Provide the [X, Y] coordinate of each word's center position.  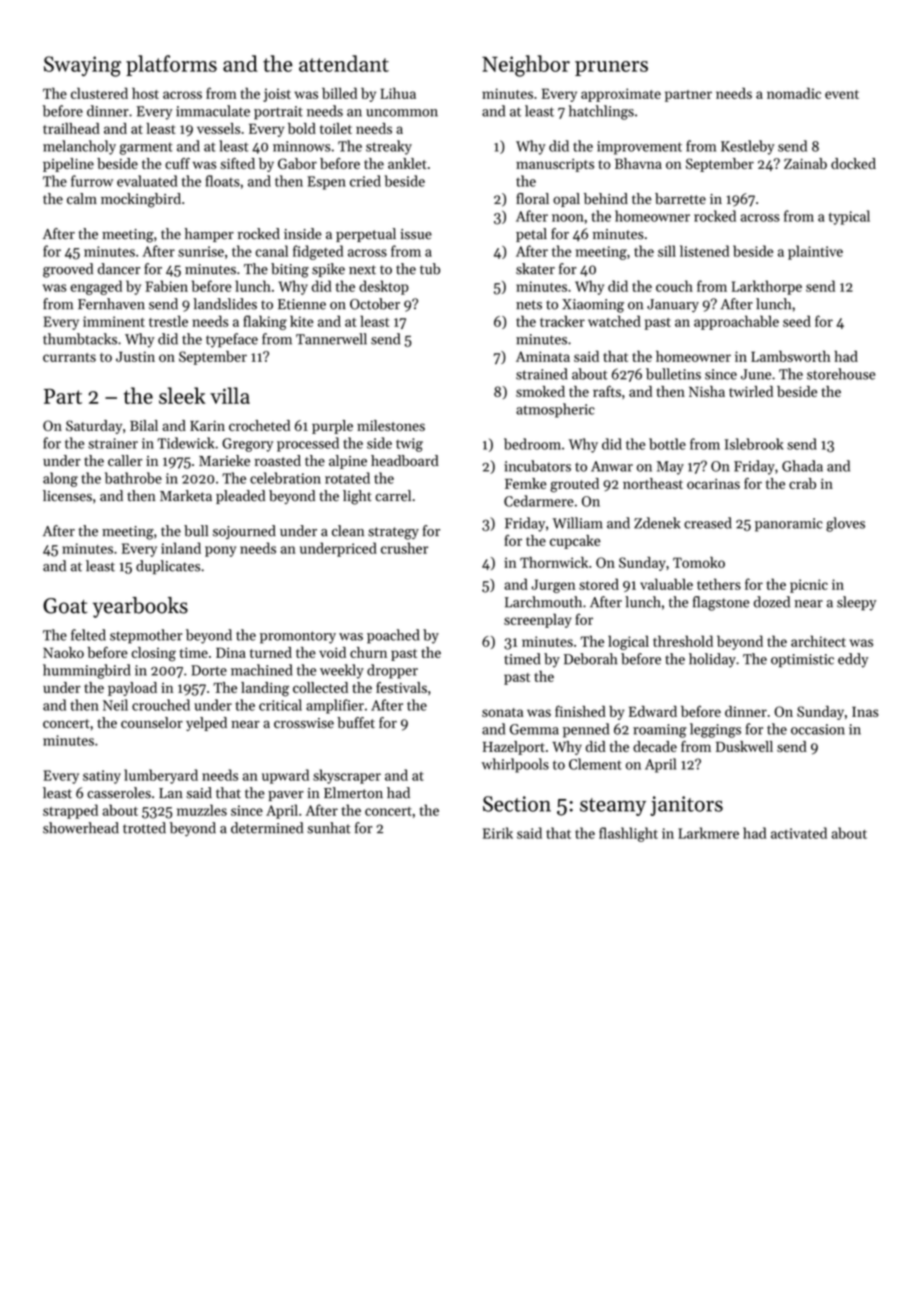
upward [285, 776]
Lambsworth [791, 356]
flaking [265, 322]
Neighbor [526, 66]
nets [529, 305]
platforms [171, 65]
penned [586, 730]
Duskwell [744, 746]
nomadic [794, 93]
